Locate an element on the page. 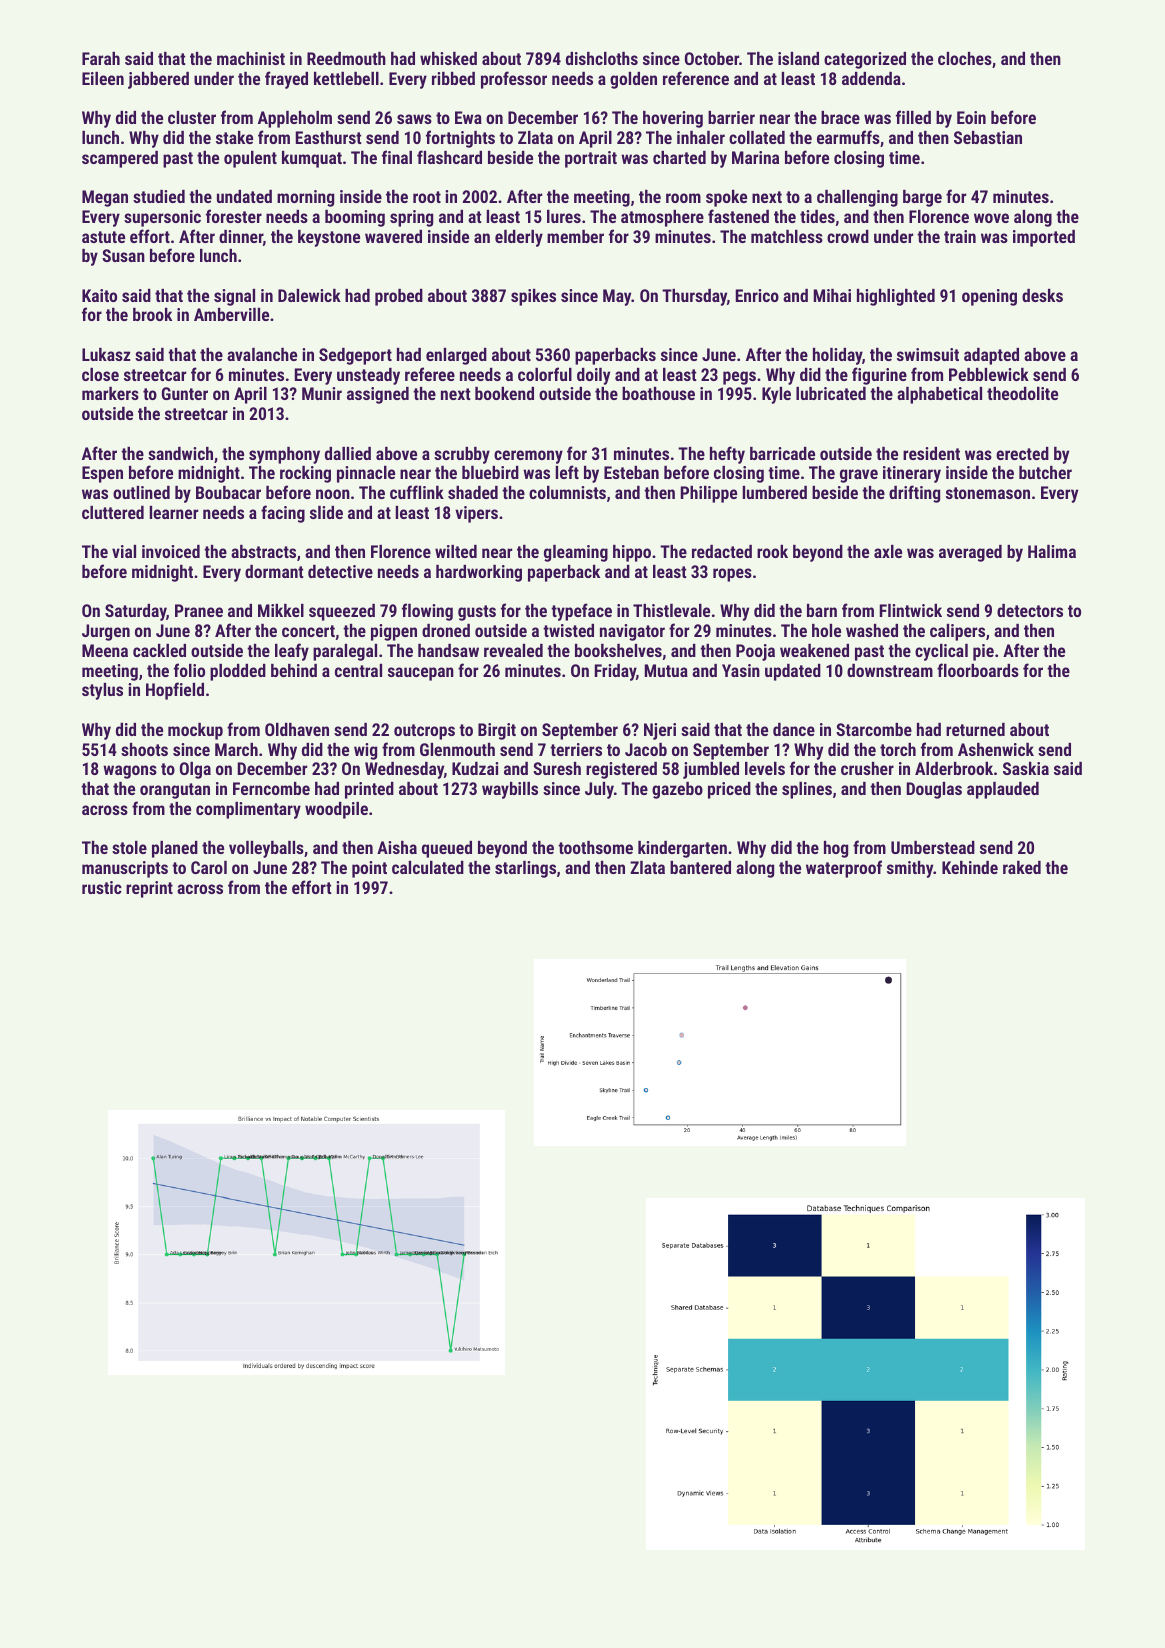 The image size is (1165, 1648). Carol is located at coordinates (209, 867).
